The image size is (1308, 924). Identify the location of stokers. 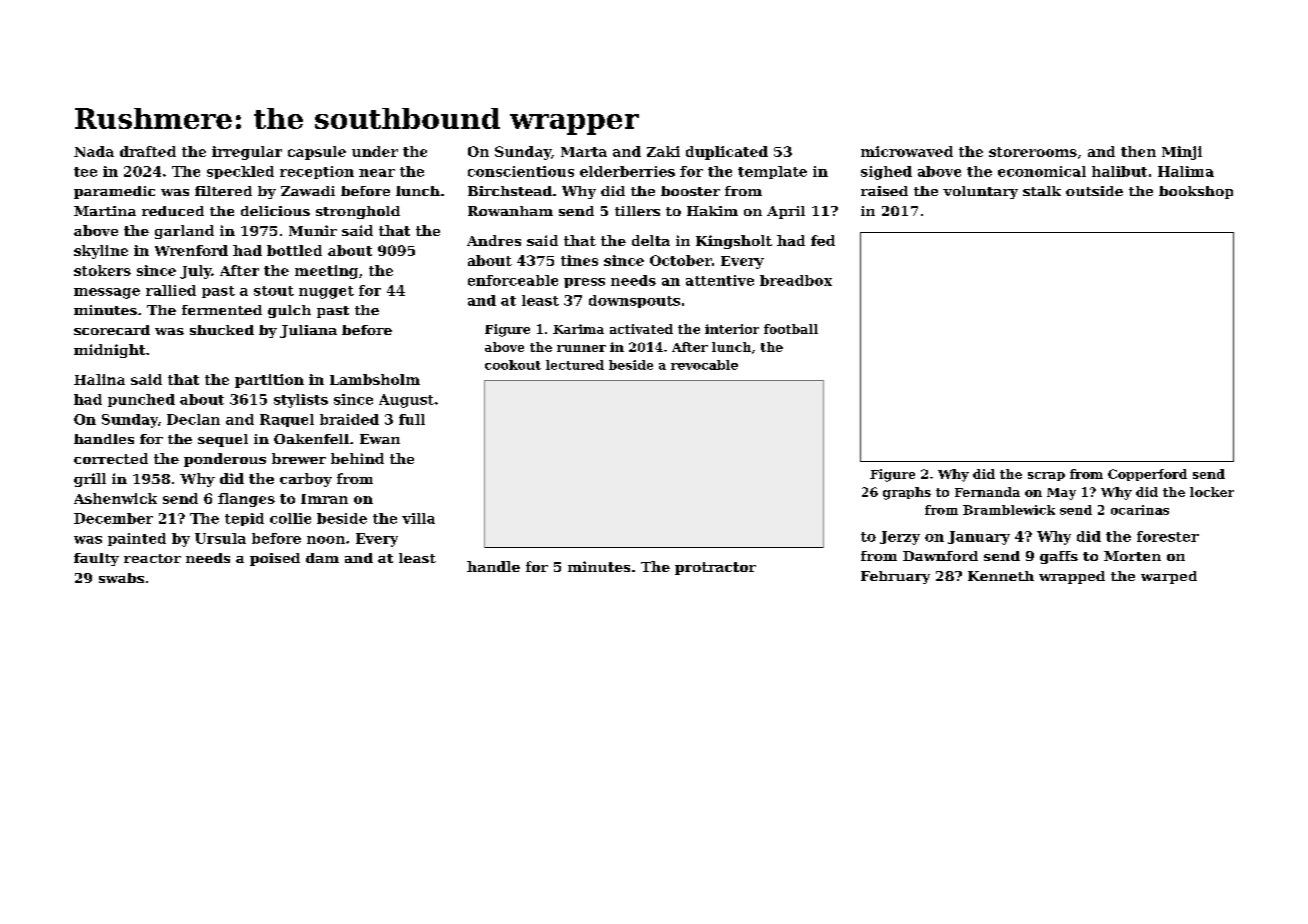
(102, 270).
